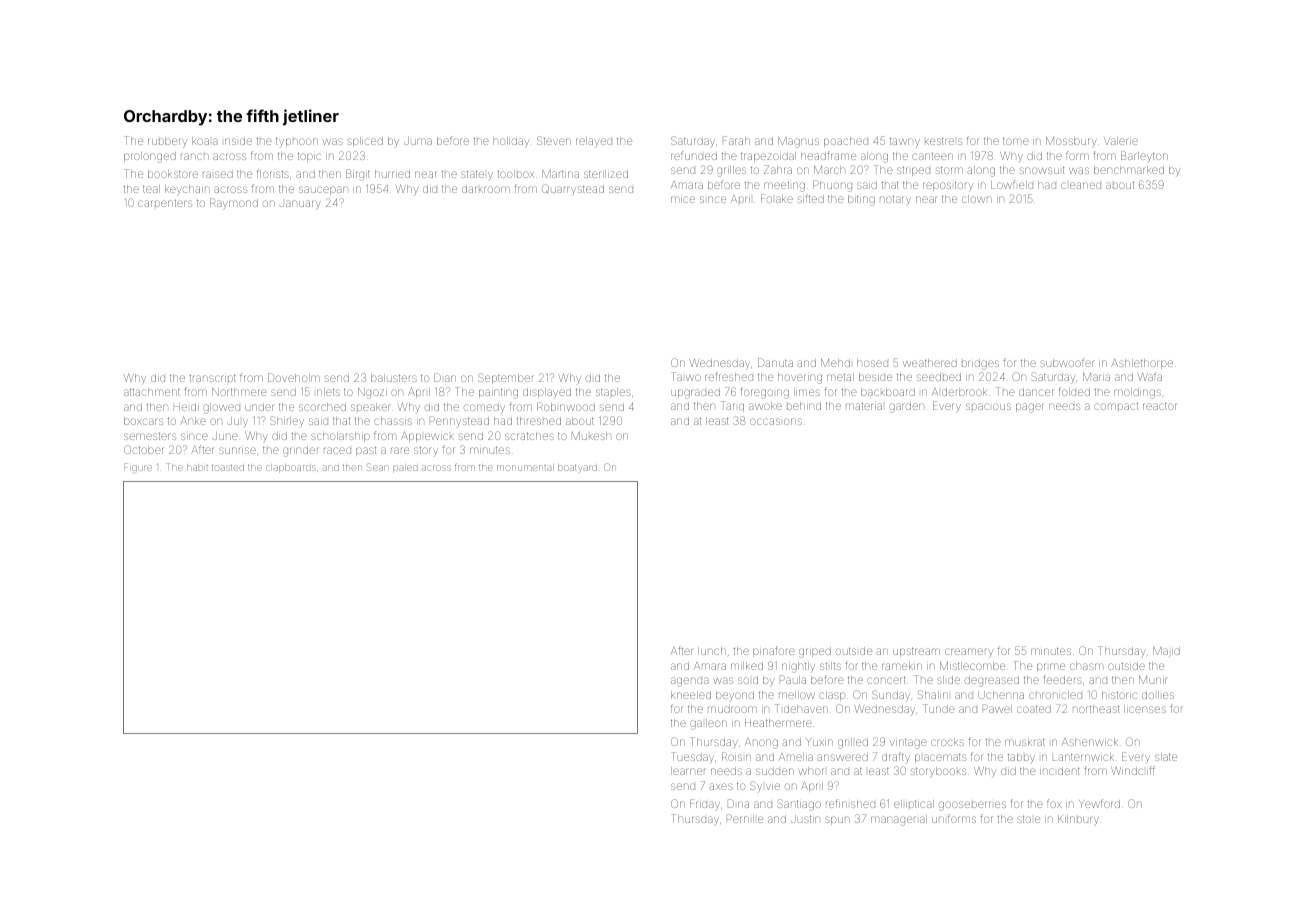 This screenshot has height=924, width=1308. Describe the element at coordinates (712, 651) in the screenshot. I see `lunch` at that location.
